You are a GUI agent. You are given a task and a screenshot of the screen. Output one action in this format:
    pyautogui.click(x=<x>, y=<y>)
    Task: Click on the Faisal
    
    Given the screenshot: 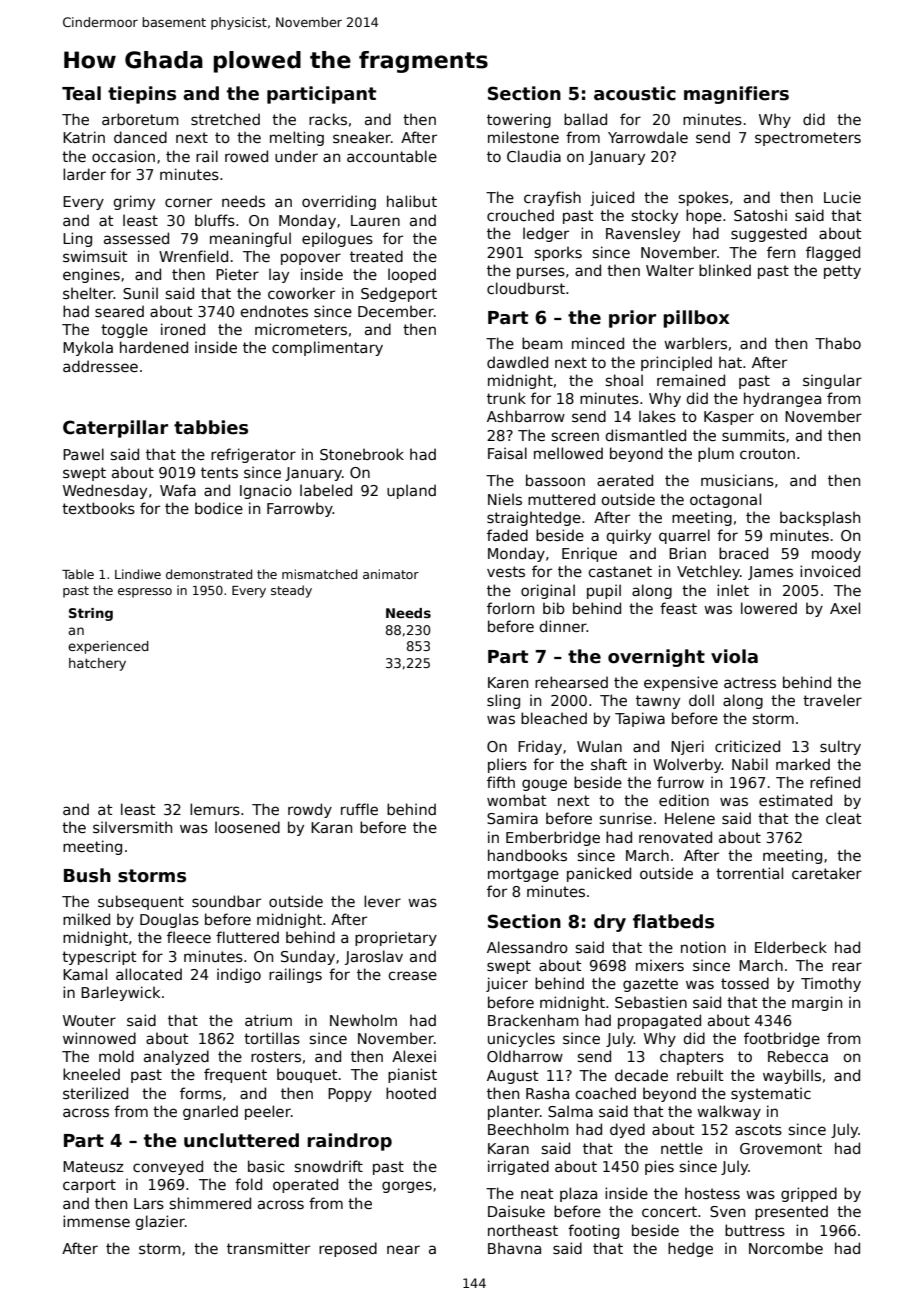 What is the action you would take?
    pyautogui.click(x=507, y=453)
